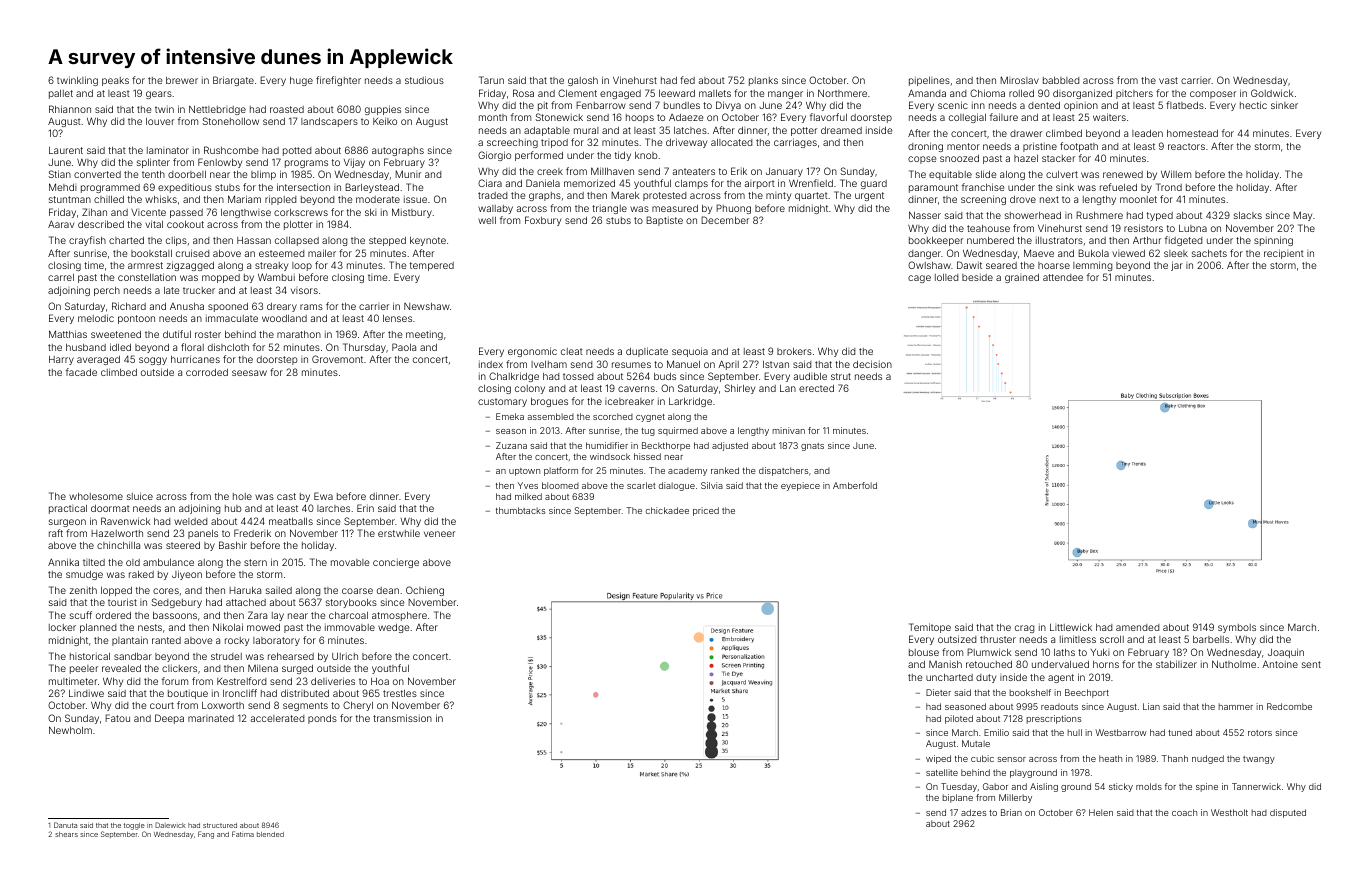  Describe the element at coordinates (938, 759) in the screenshot. I see `wiped` at that location.
